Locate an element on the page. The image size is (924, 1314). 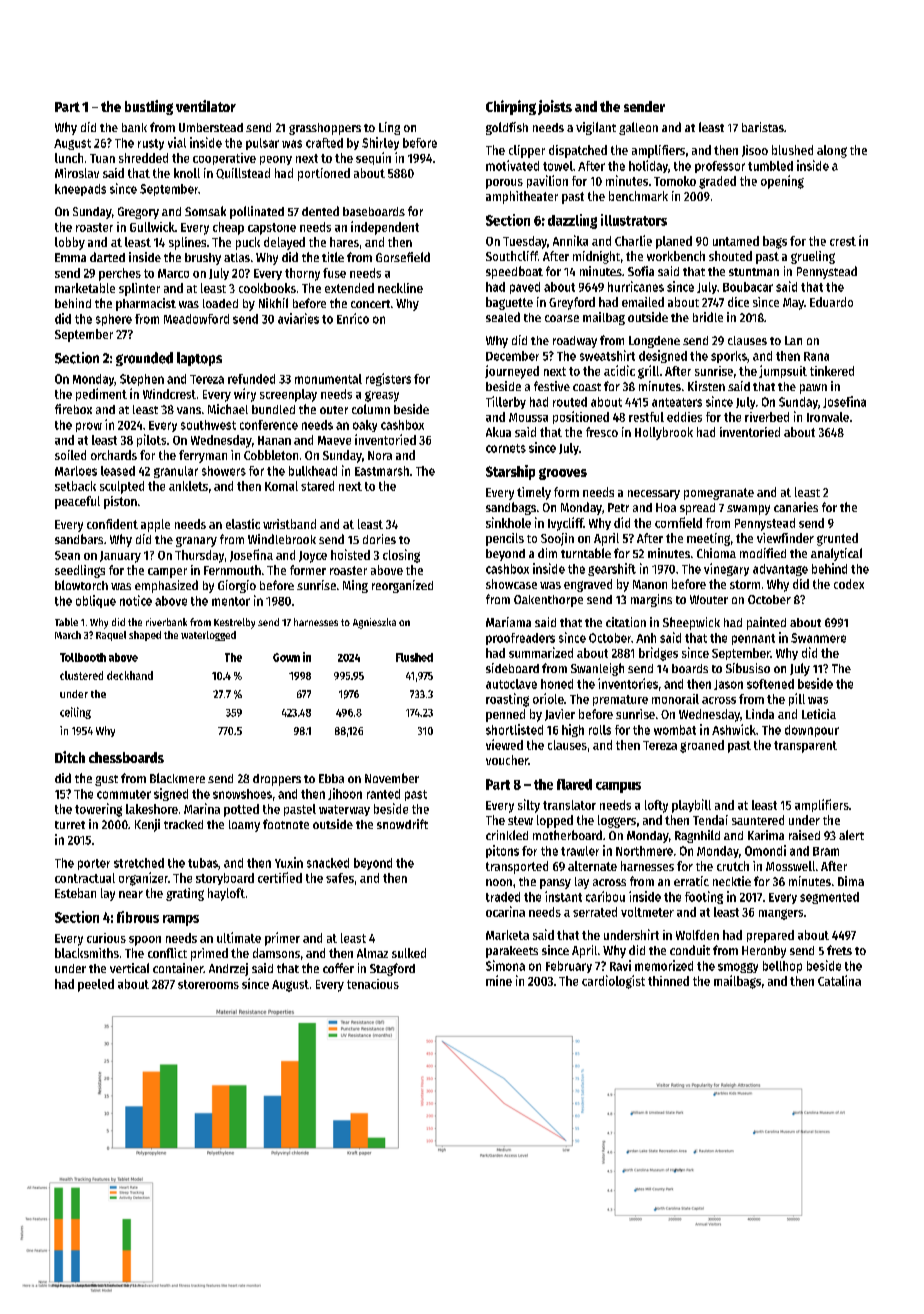
bridle is located at coordinates (708, 317).
